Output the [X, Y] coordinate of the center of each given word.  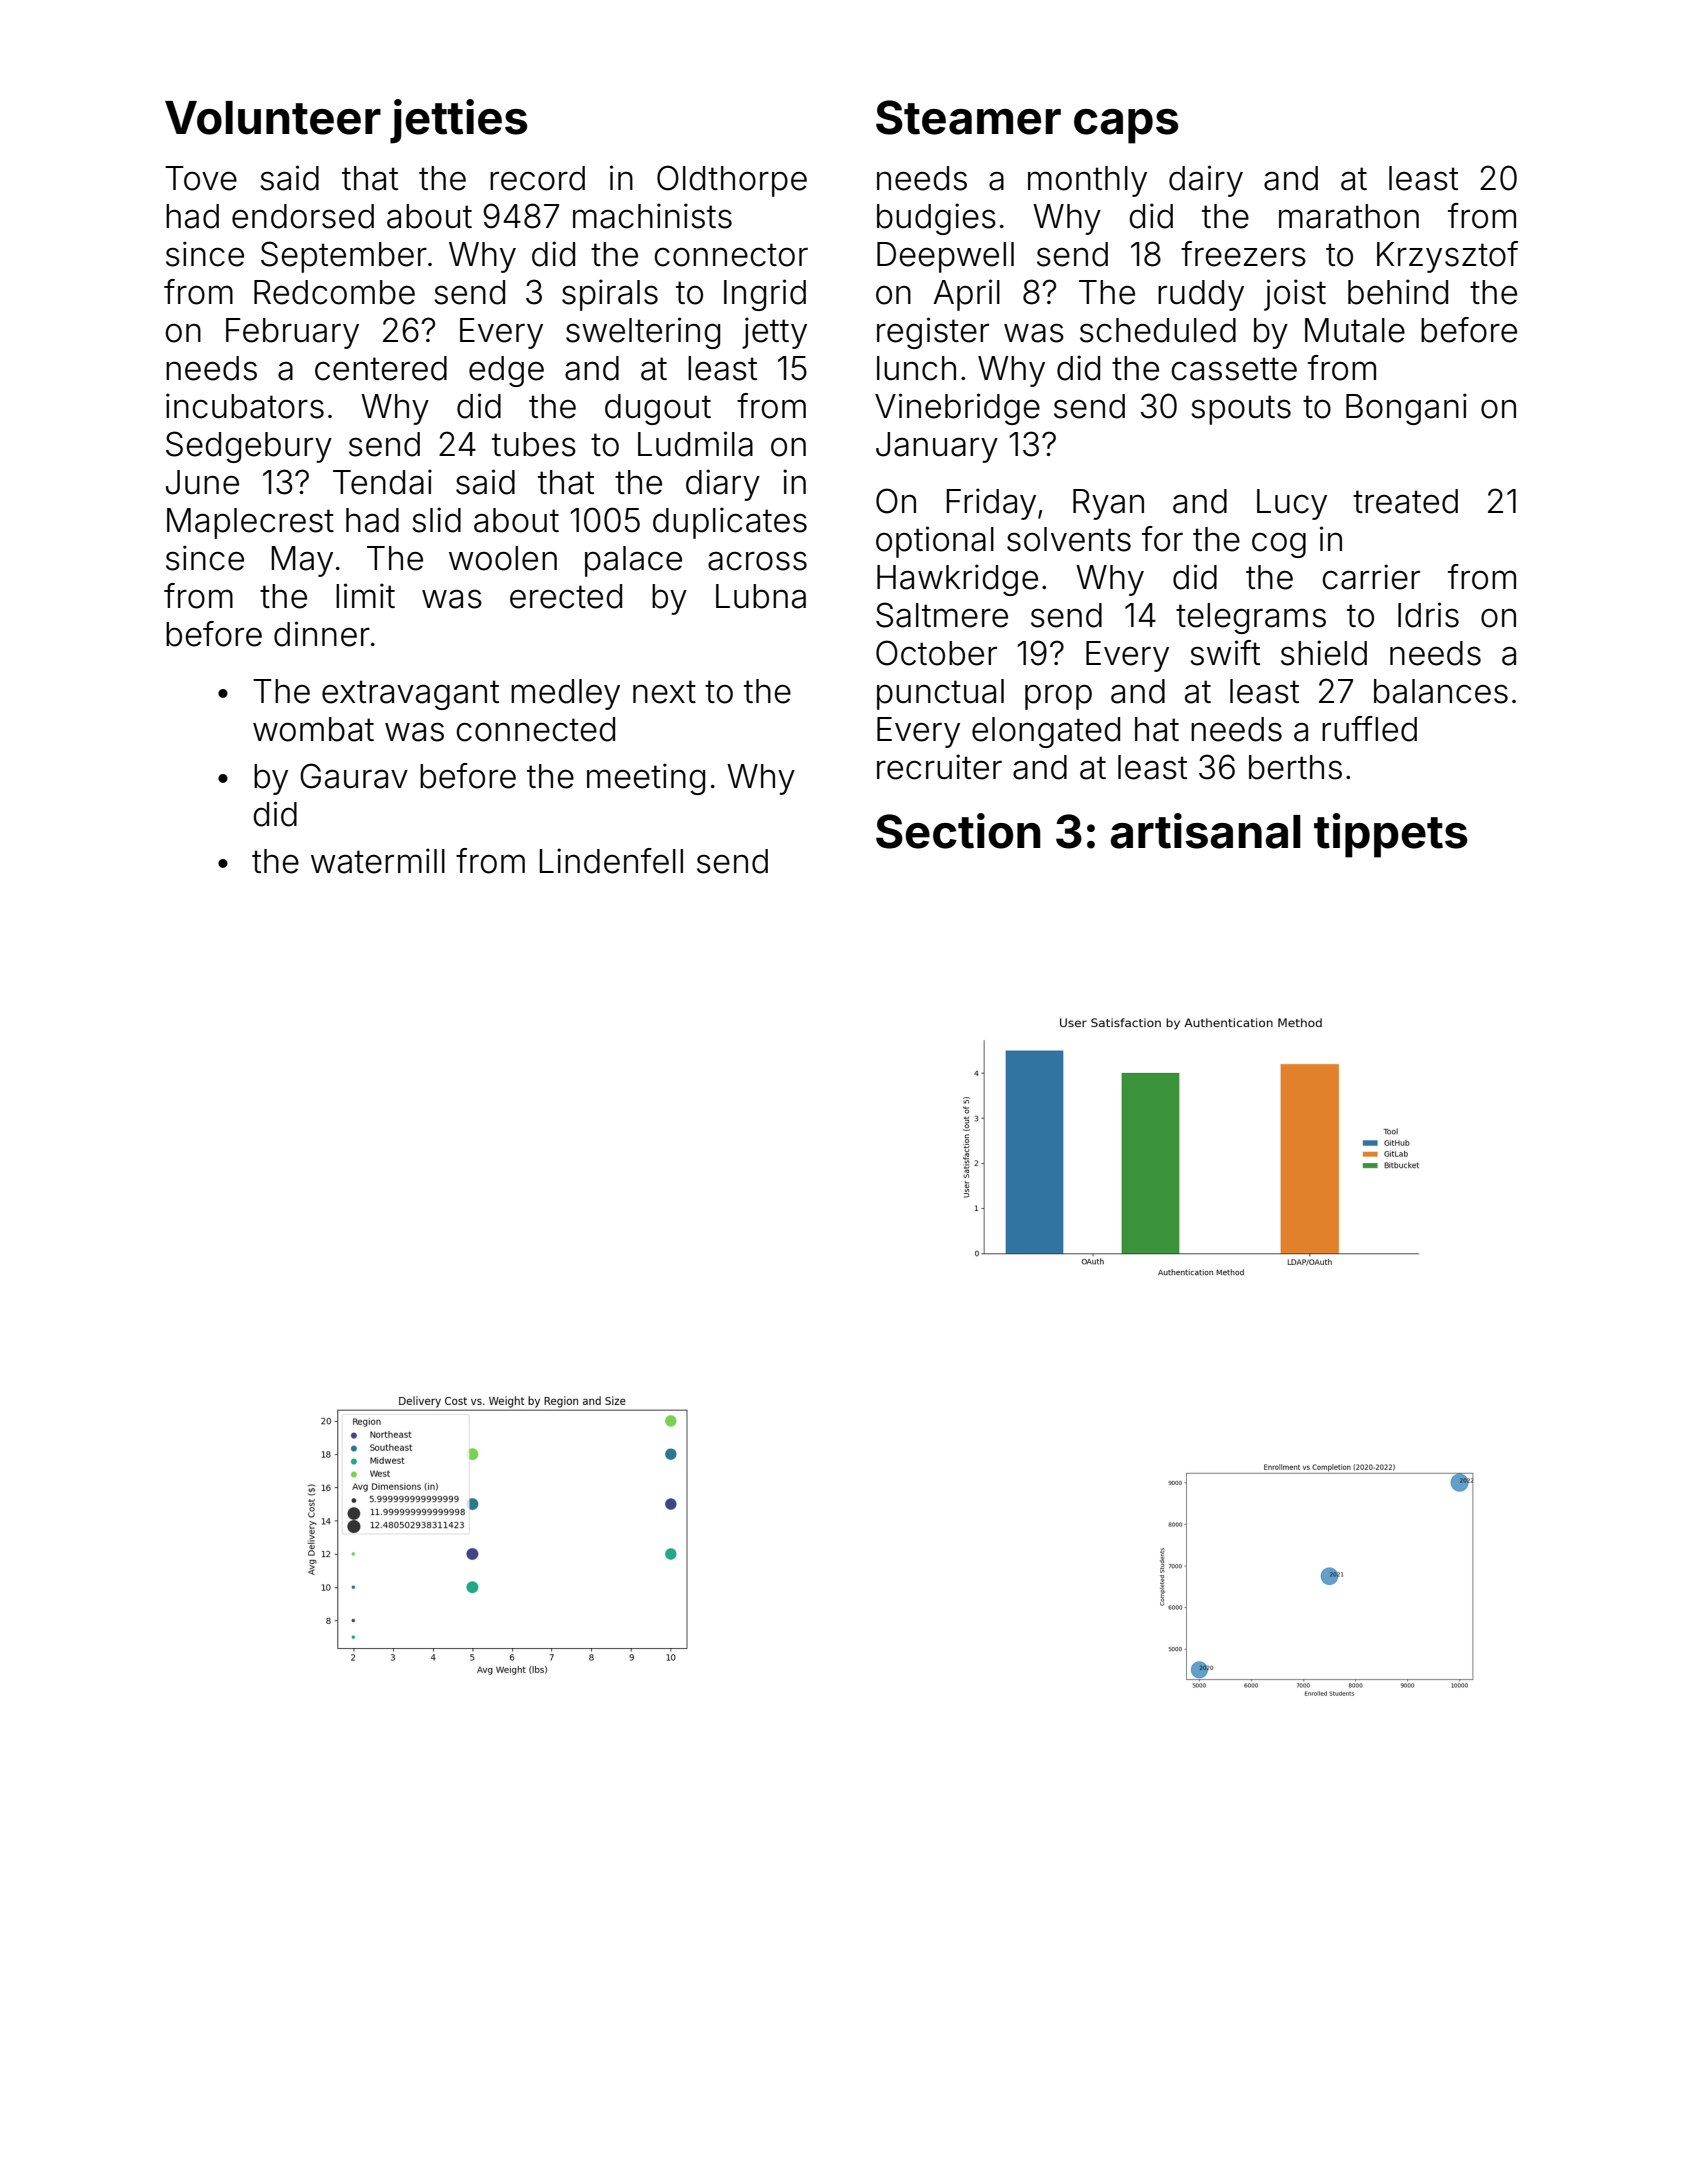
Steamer [968, 117]
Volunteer [273, 118]
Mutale [1355, 330]
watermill [378, 861]
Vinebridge [957, 409]
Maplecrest [250, 523]
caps [1126, 126]
